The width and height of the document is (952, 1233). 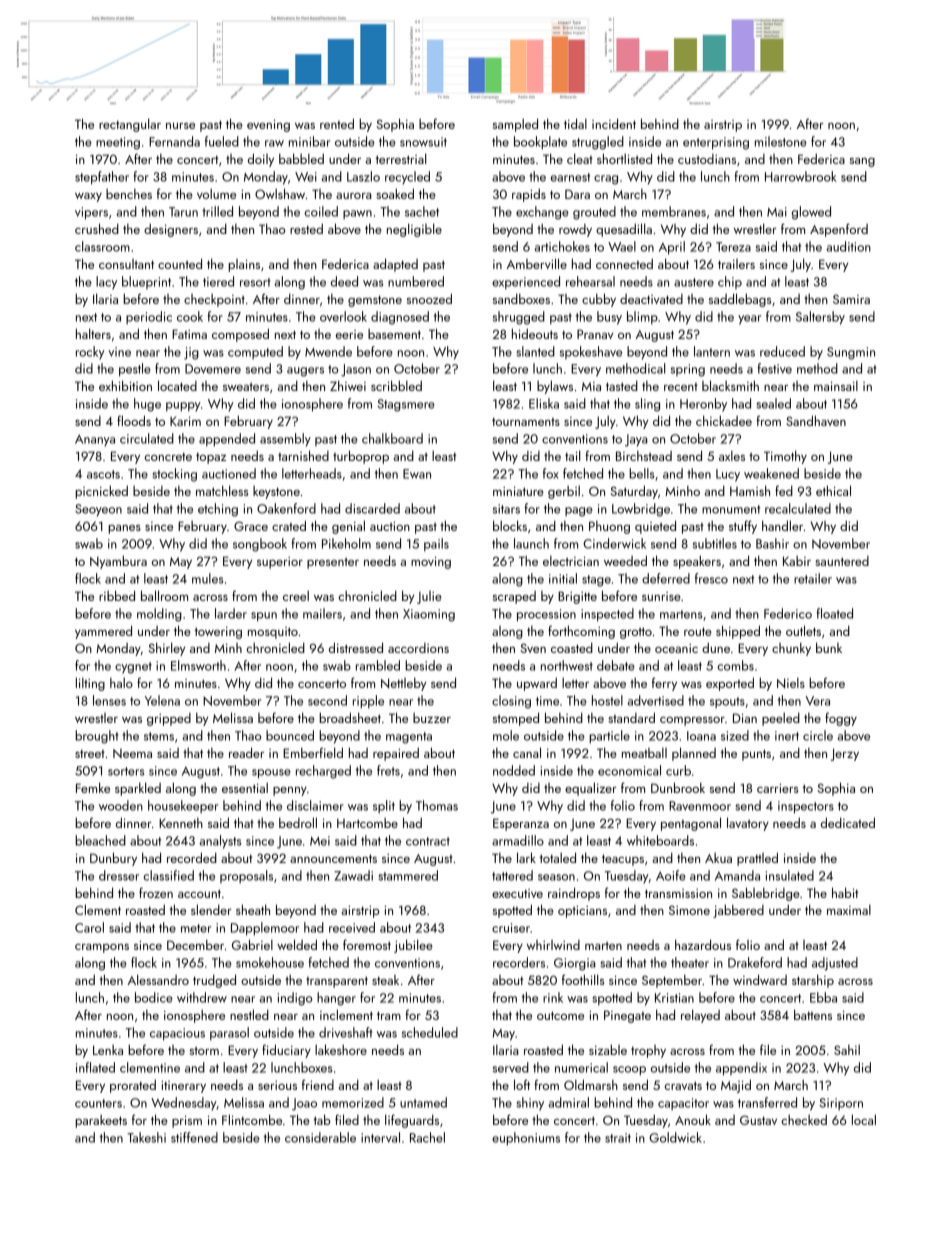 I want to click on periodic, so click(x=149, y=317).
